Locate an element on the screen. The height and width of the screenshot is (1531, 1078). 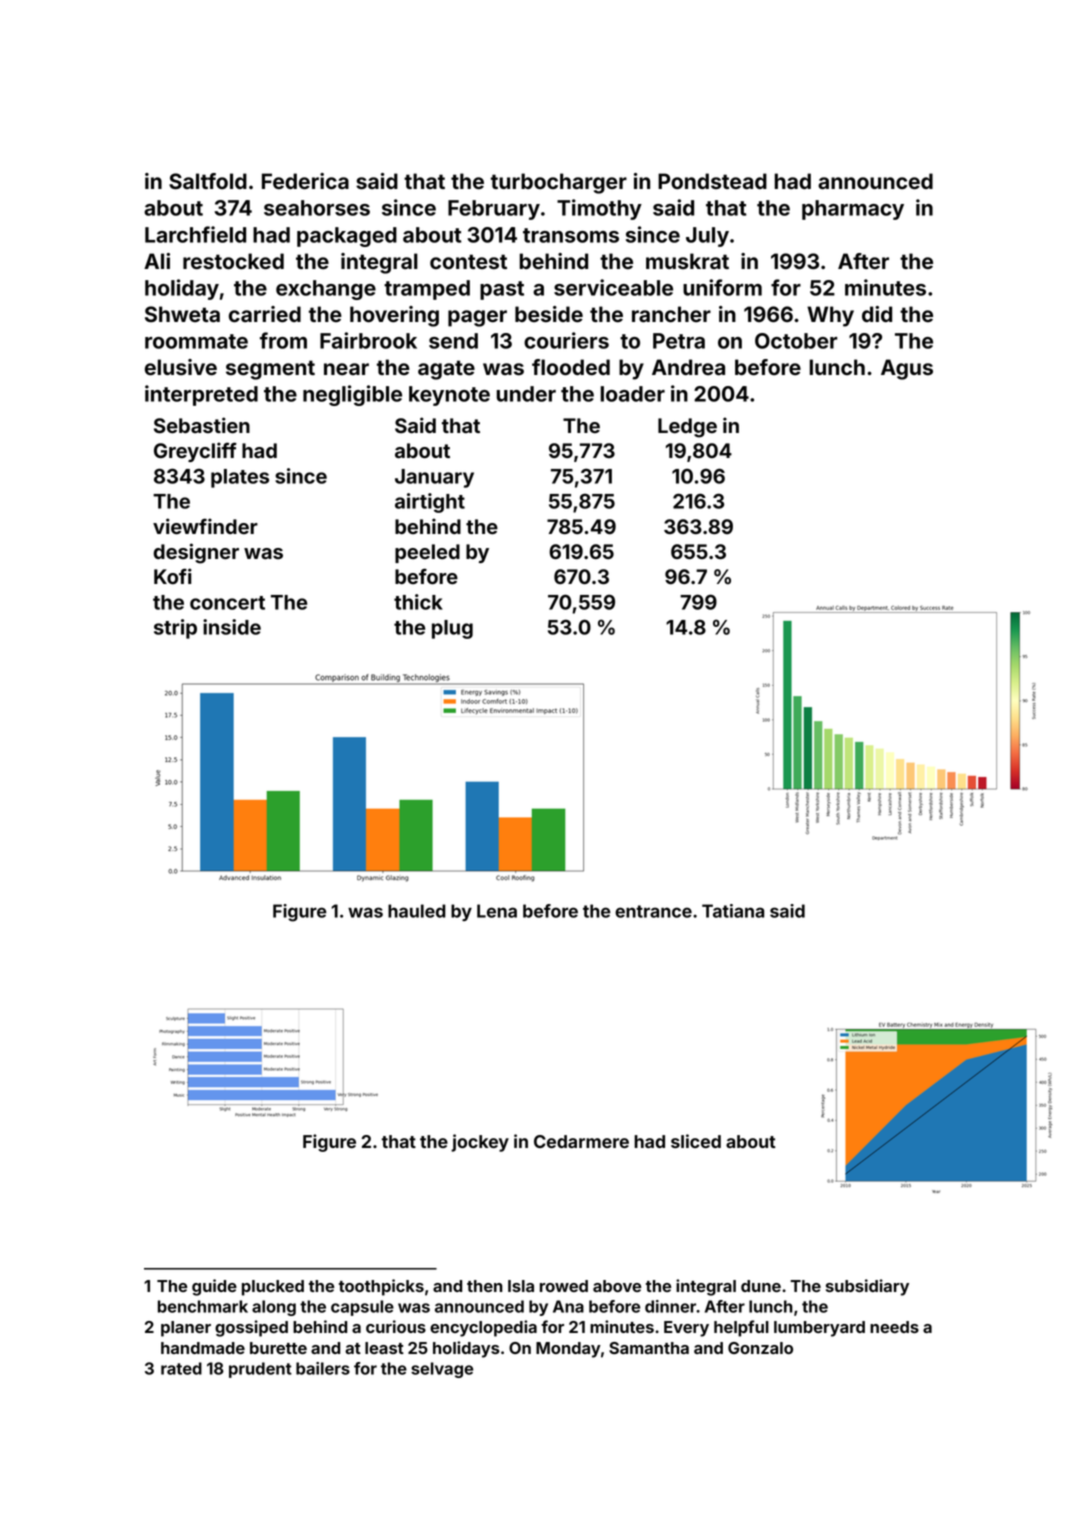
entrance is located at coordinates (653, 911).
